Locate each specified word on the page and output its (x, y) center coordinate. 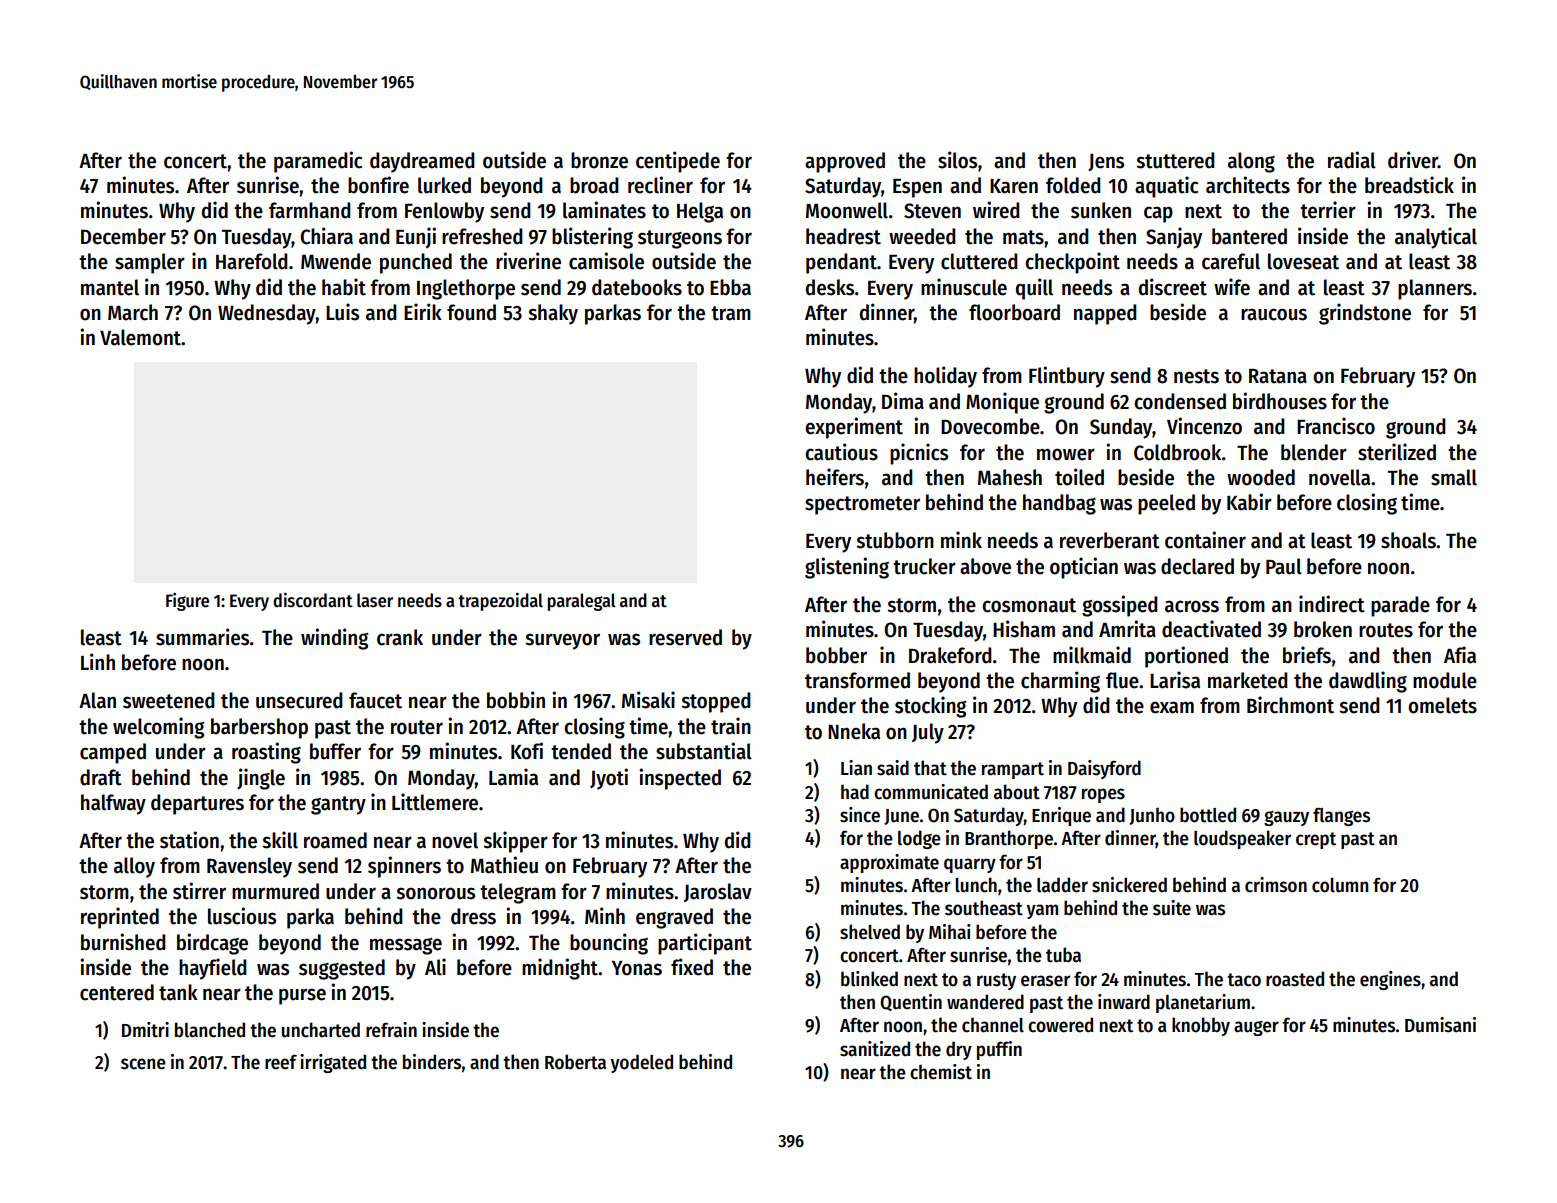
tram (731, 313)
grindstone (1365, 314)
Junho (1152, 816)
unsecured (299, 700)
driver (1413, 160)
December (123, 236)
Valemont (140, 337)
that (930, 768)
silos (957, 160)
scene (143, 1064)
